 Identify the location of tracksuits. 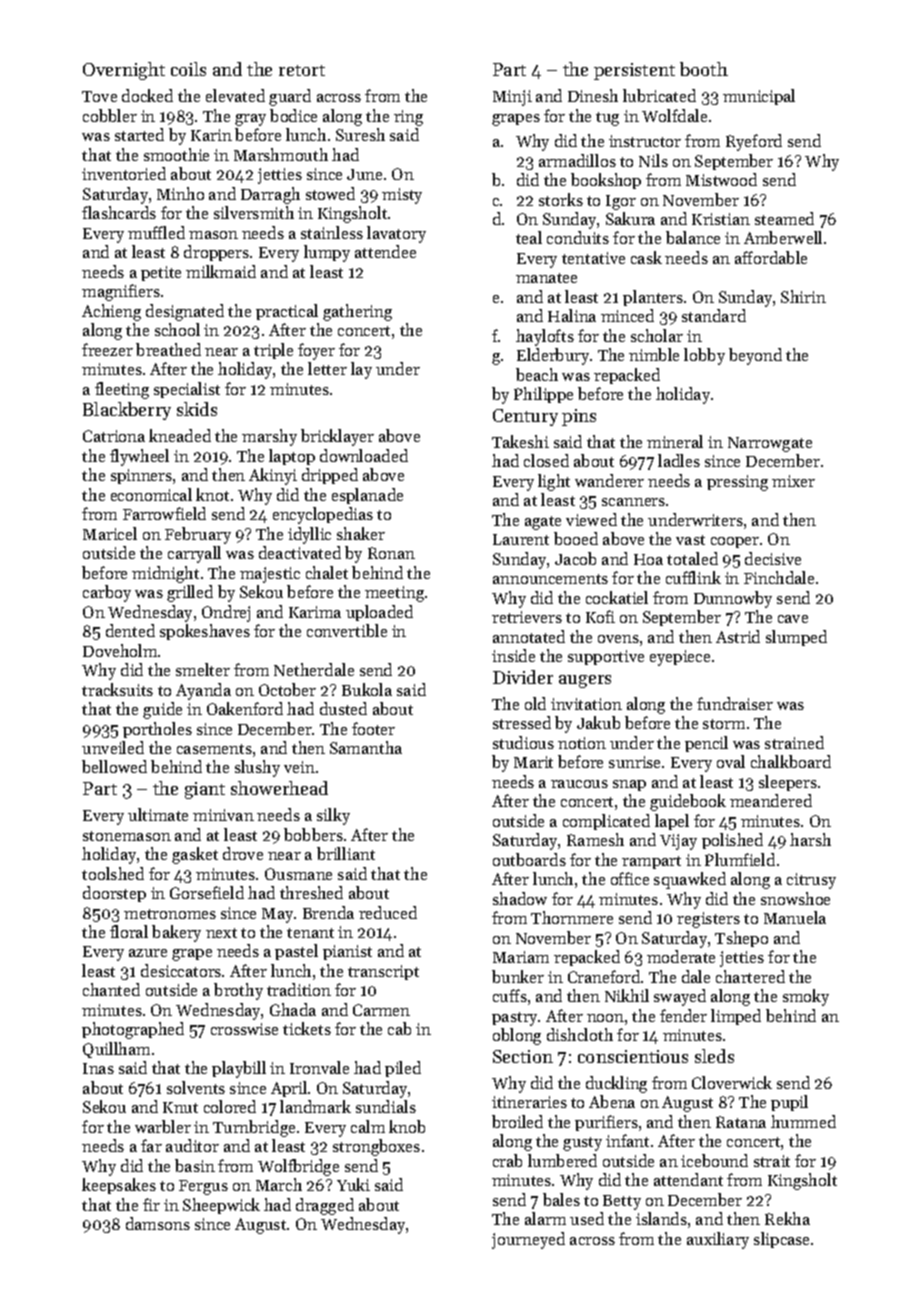
(117, 689).
